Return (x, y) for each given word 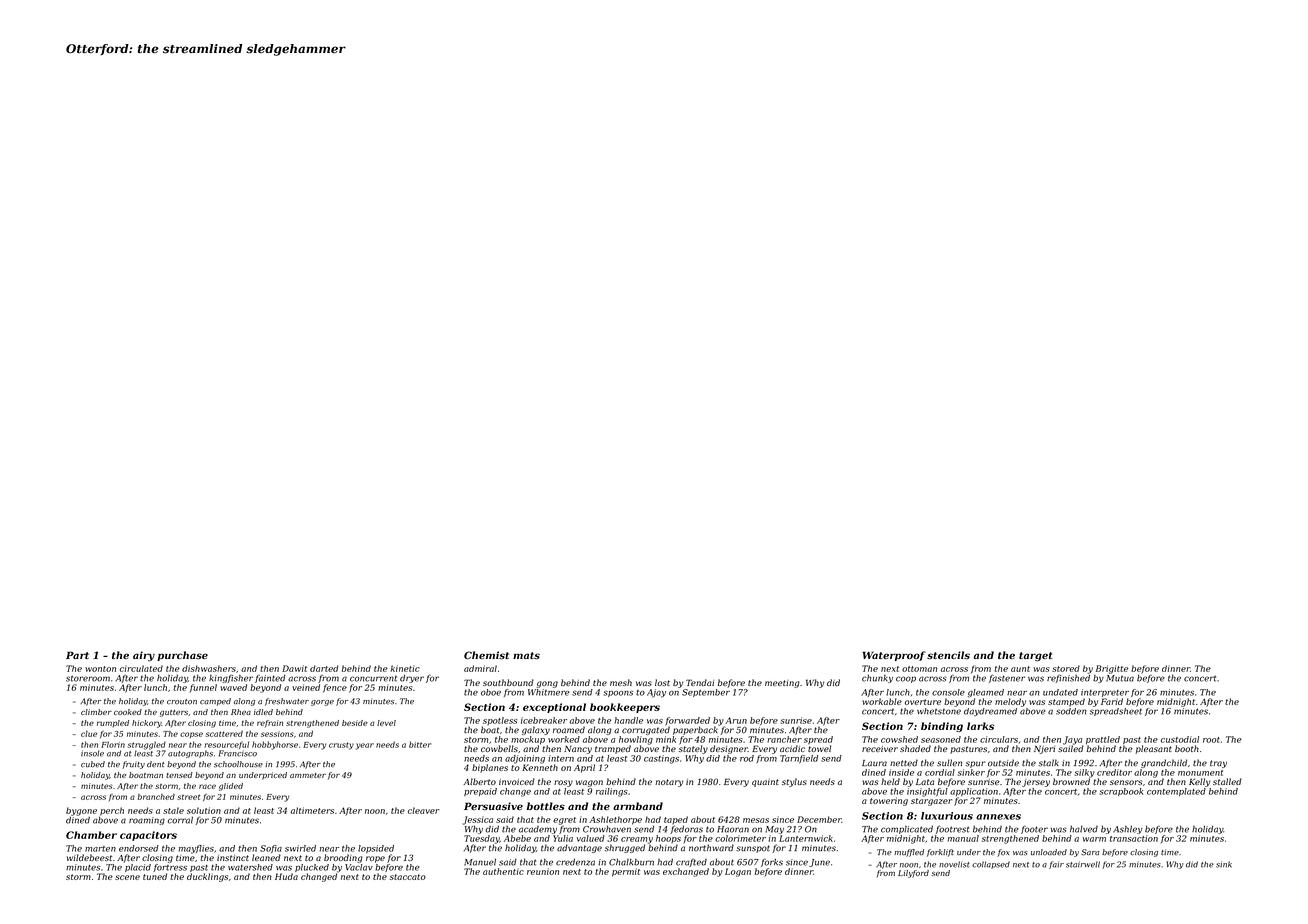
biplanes (490, 768)
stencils (948, 655)
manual (963, 838)
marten (100, 849)
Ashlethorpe (615, 820)
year (365, 746)
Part (77, 655)
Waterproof (894, 656)
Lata (925, 782)
